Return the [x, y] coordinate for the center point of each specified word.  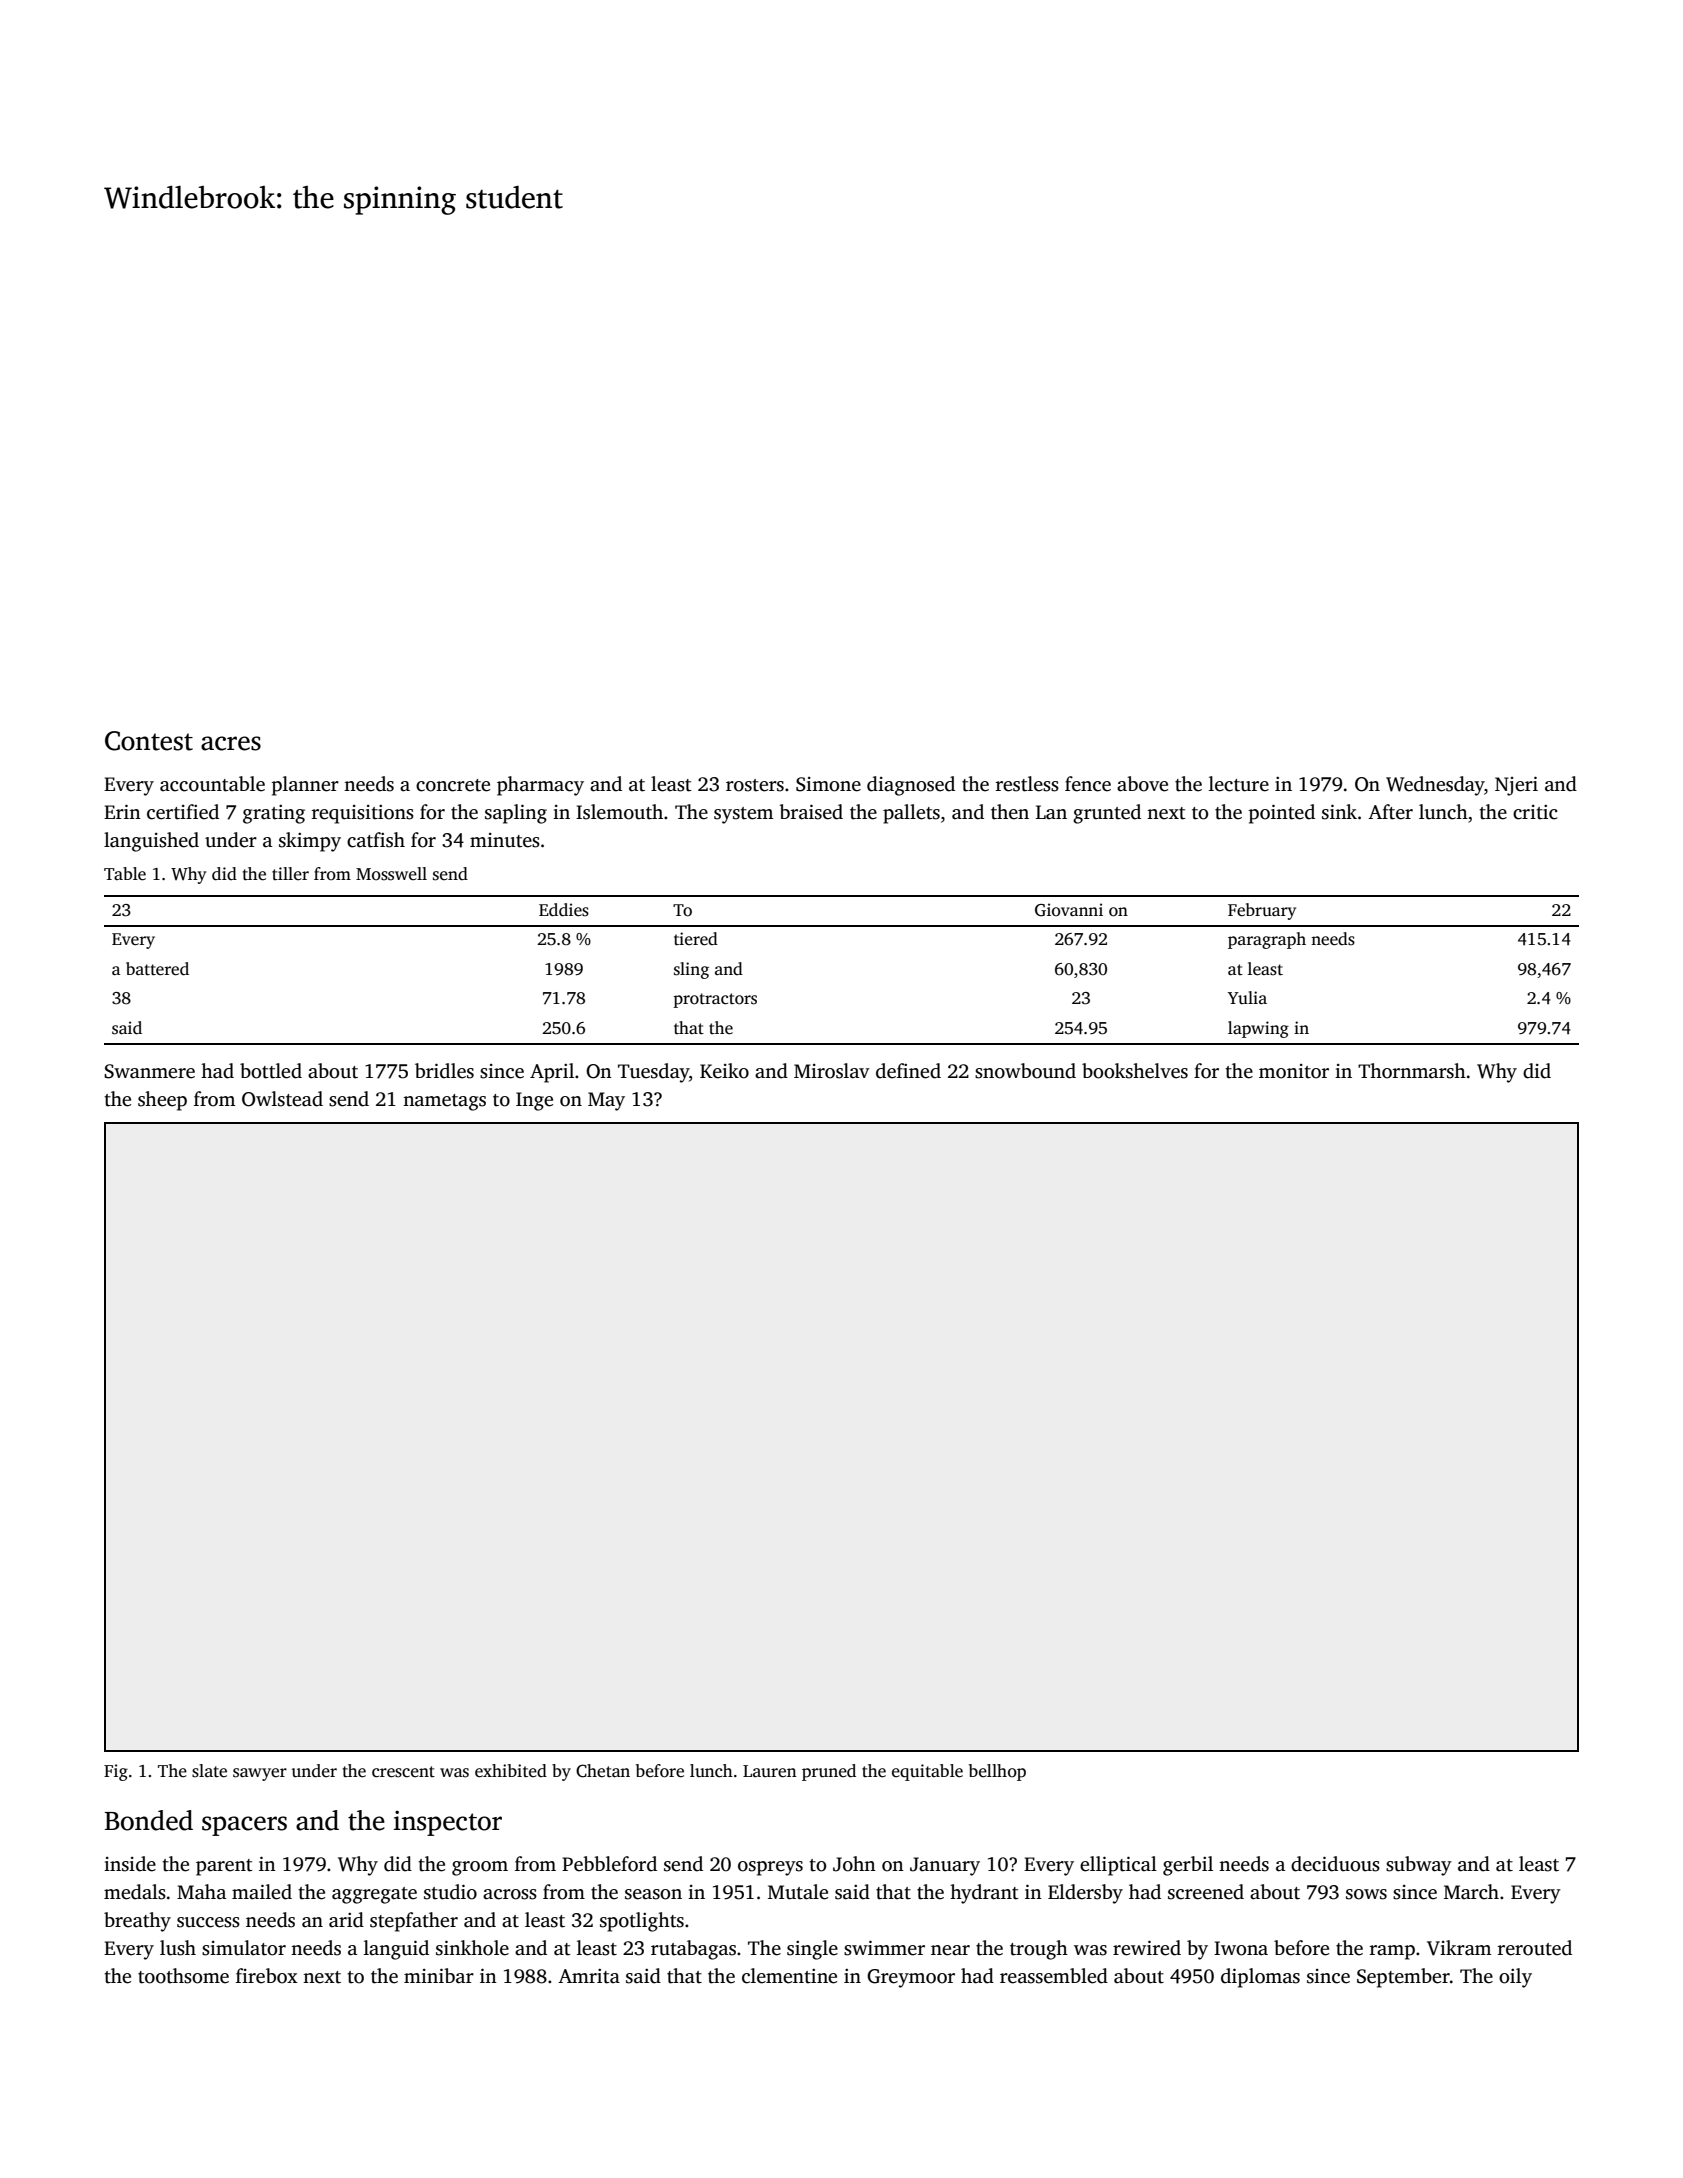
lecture [1239, 784]
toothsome [183, 1976]
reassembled [1054, 1976]
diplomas [1260, 1978]
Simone [828, 784]
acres [231, 743]
